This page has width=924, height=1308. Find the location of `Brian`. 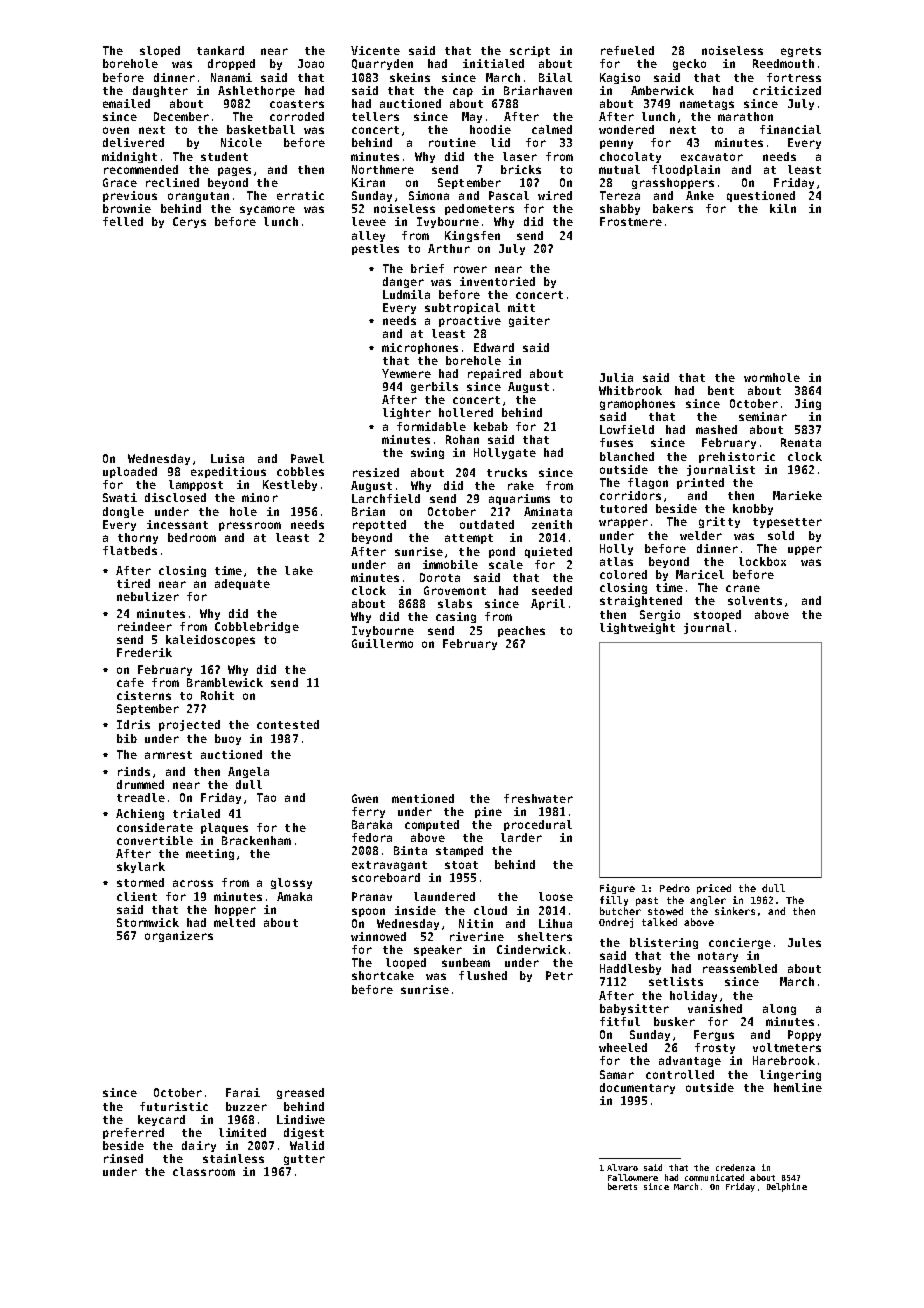

Brian is located at coordinates (368, 511).
